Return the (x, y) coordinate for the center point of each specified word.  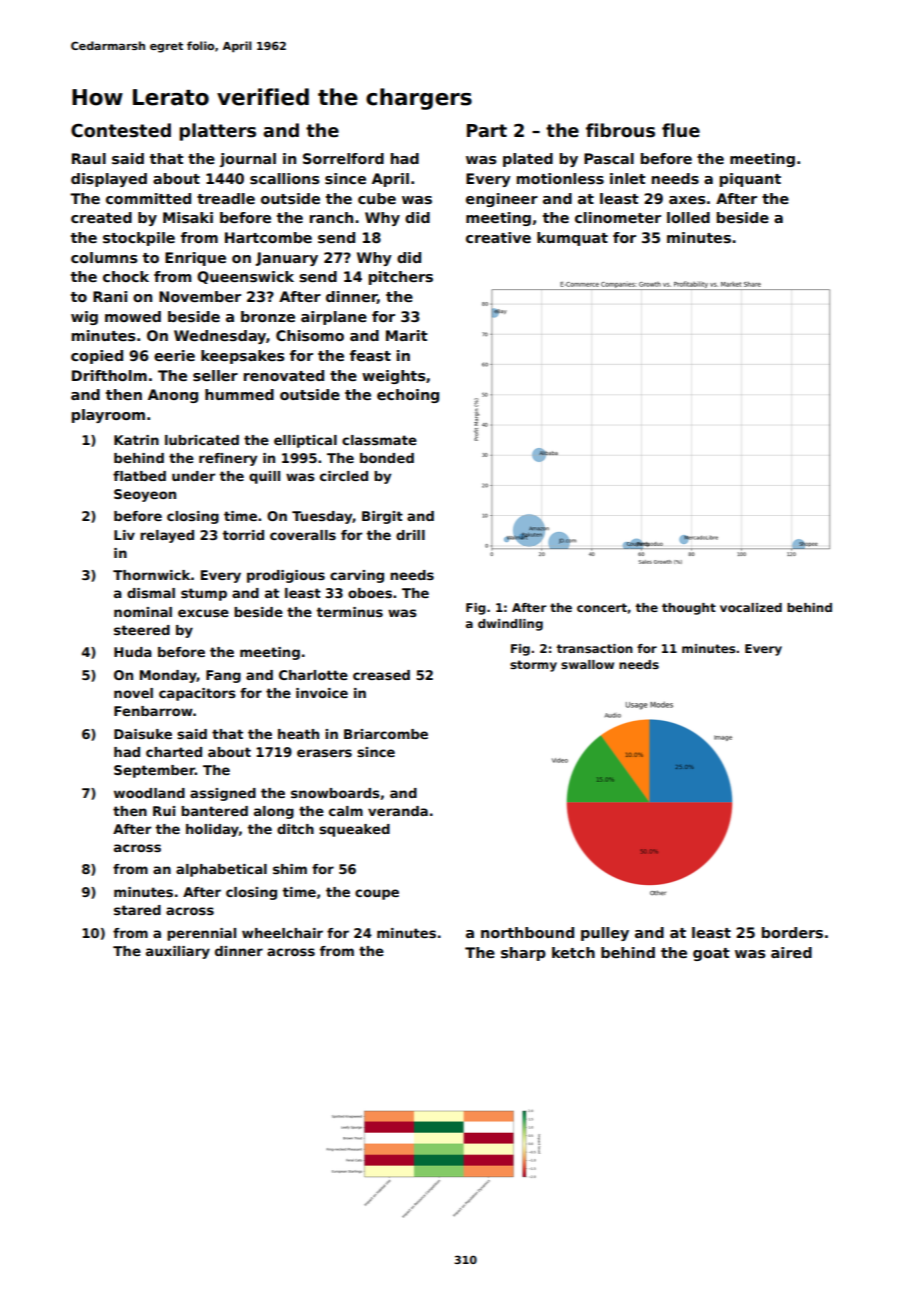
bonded (387, 458)
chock (126, 276)
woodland (149, 793)
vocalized (751, 607)
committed (148, 198)
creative (498, 237)
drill (410, 535)
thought (689, 609)
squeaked (354, 830)
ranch (331, 217)
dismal (151, 593)
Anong (173, 396)
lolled (688, 217)
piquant (750, 180)
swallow (587, 664)
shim (290, 869)
